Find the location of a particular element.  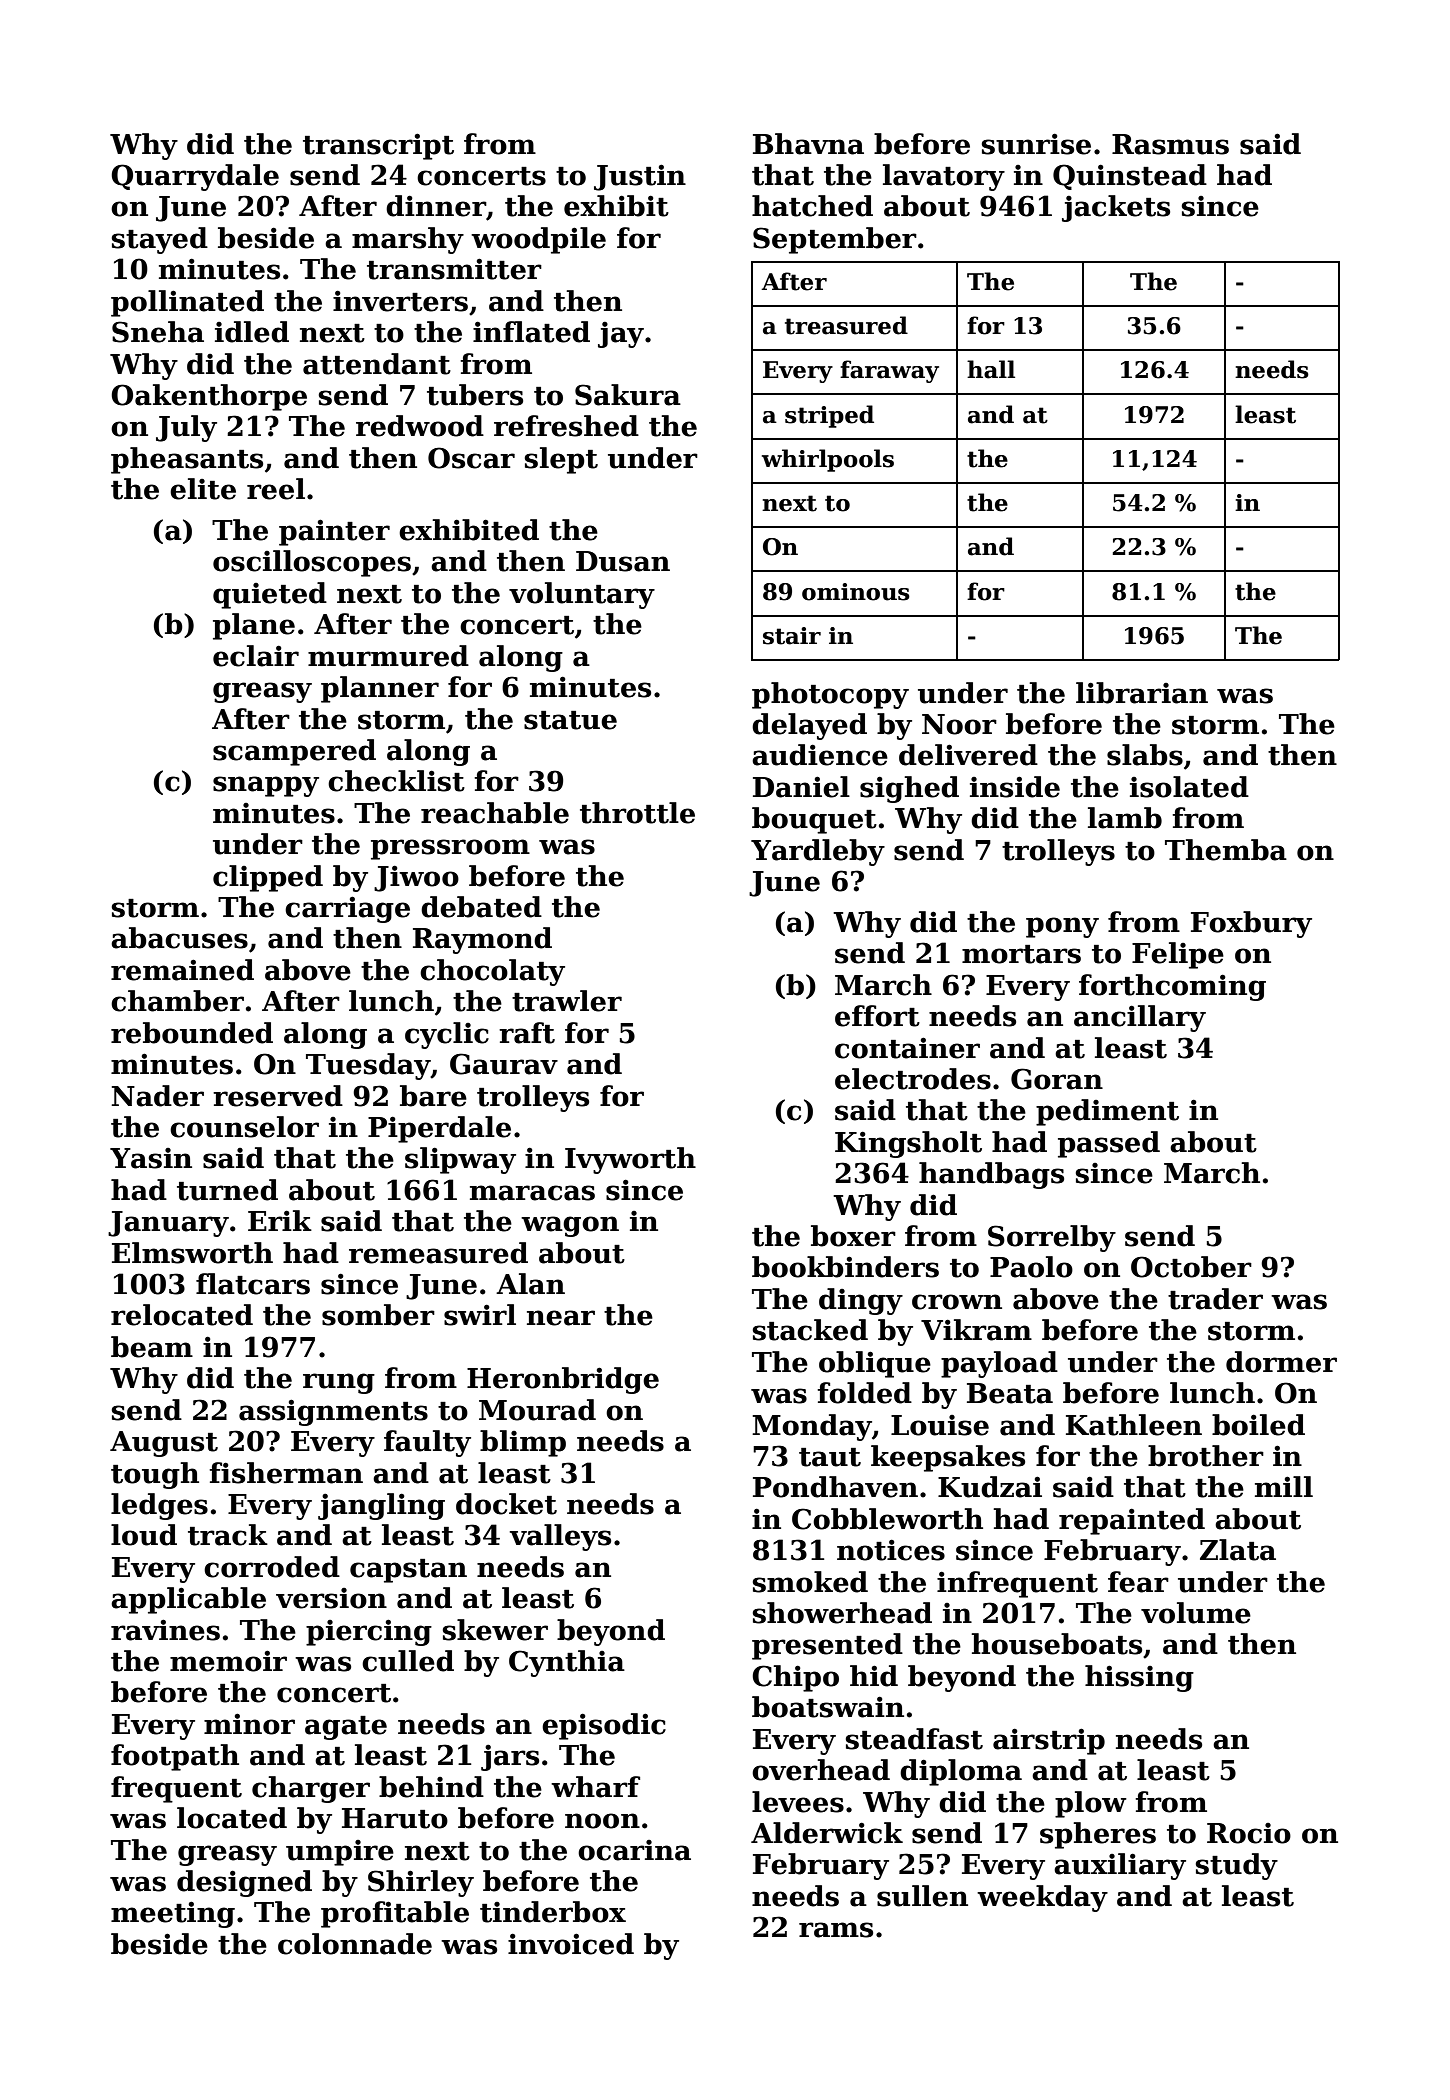

isolated is located at coordinates (1189, 787).
